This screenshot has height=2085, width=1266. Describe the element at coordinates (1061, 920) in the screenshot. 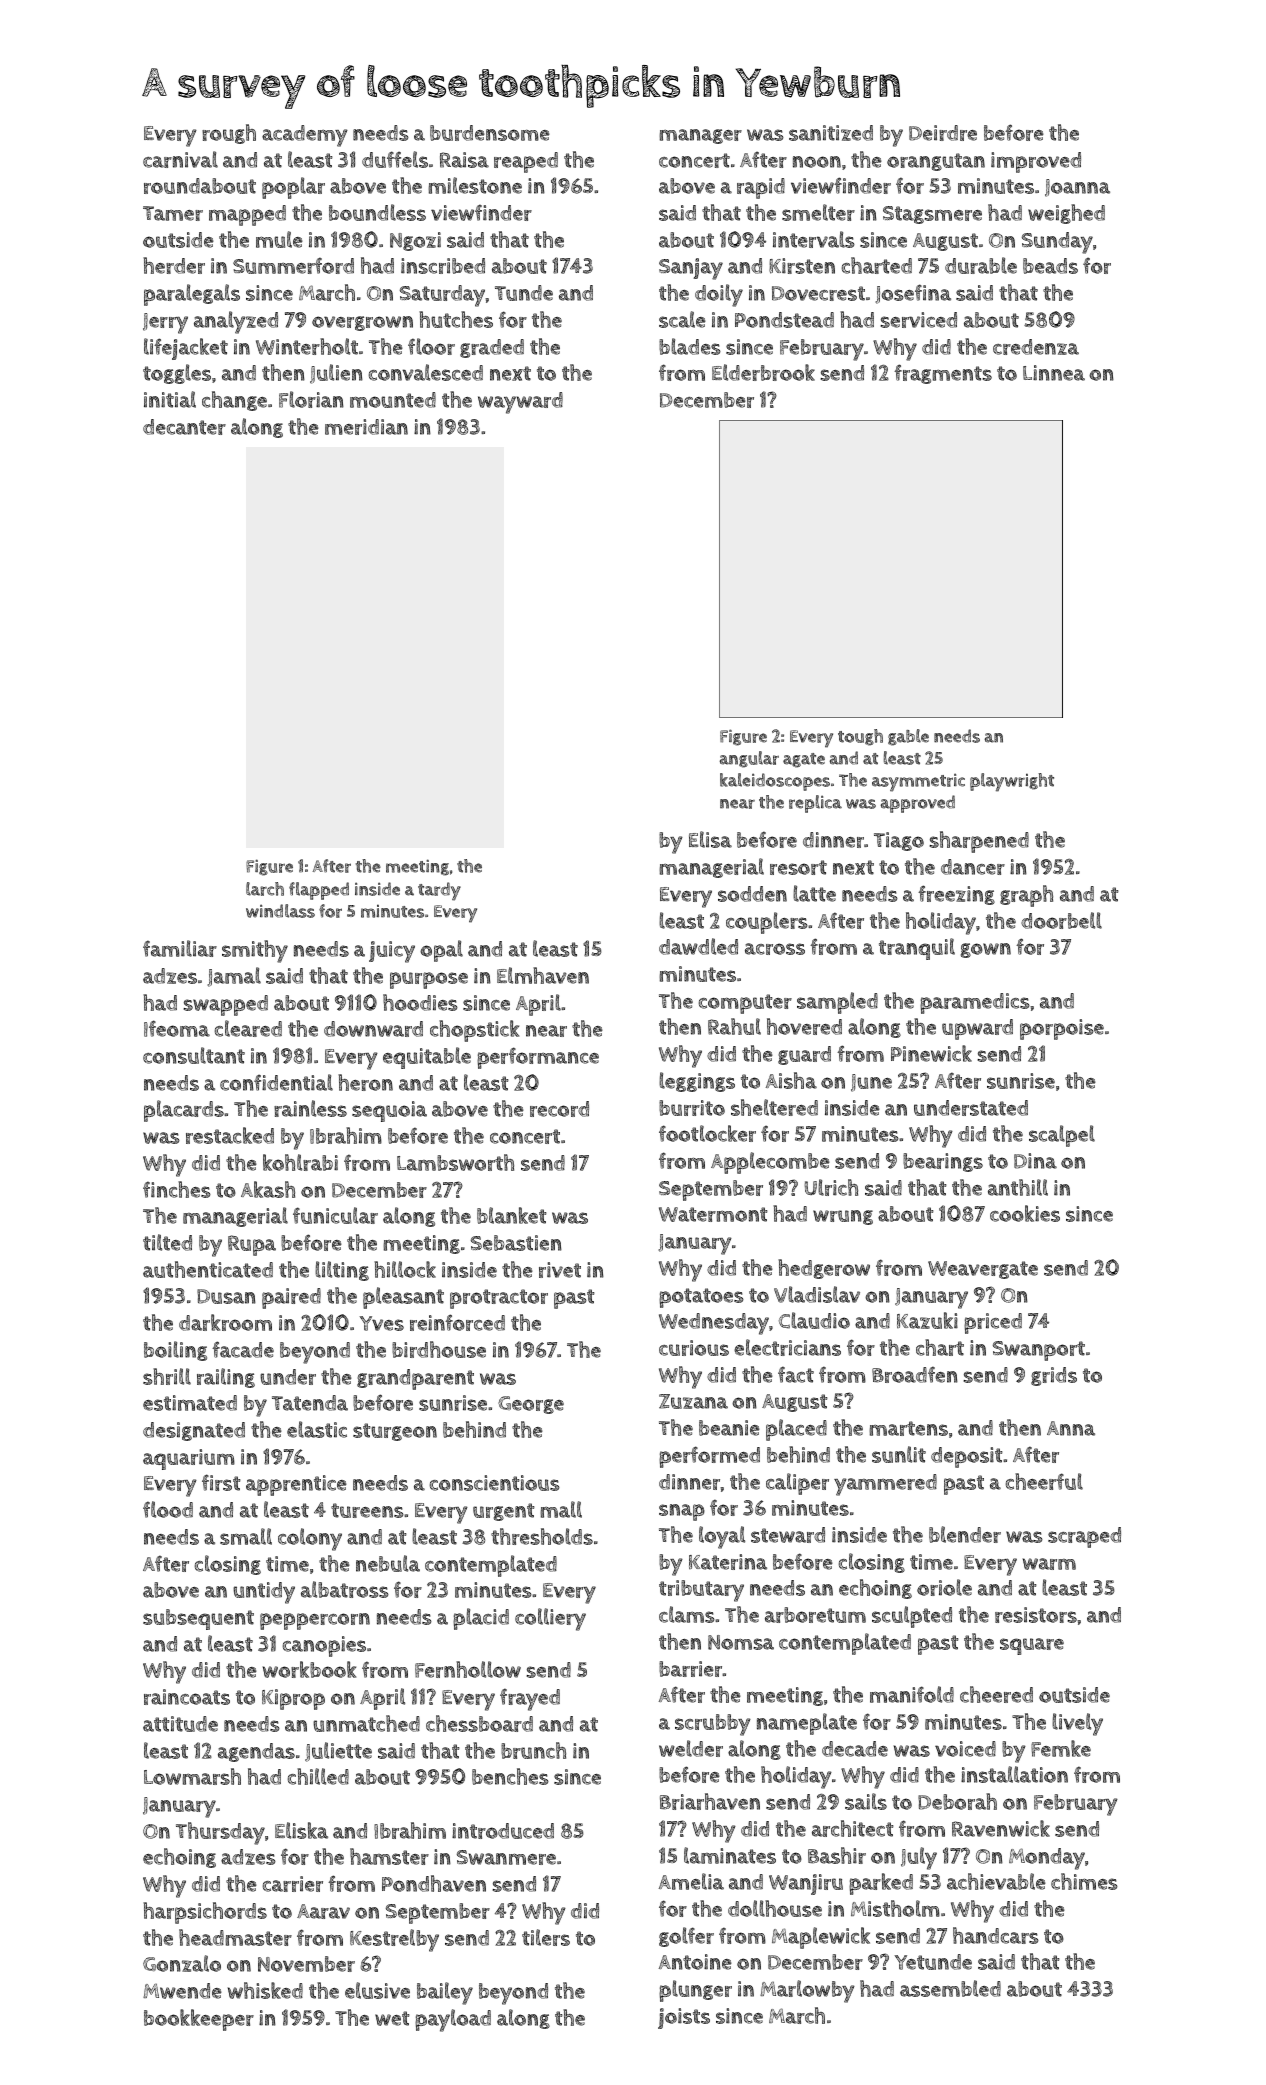

I see `doorbell` at that location.
